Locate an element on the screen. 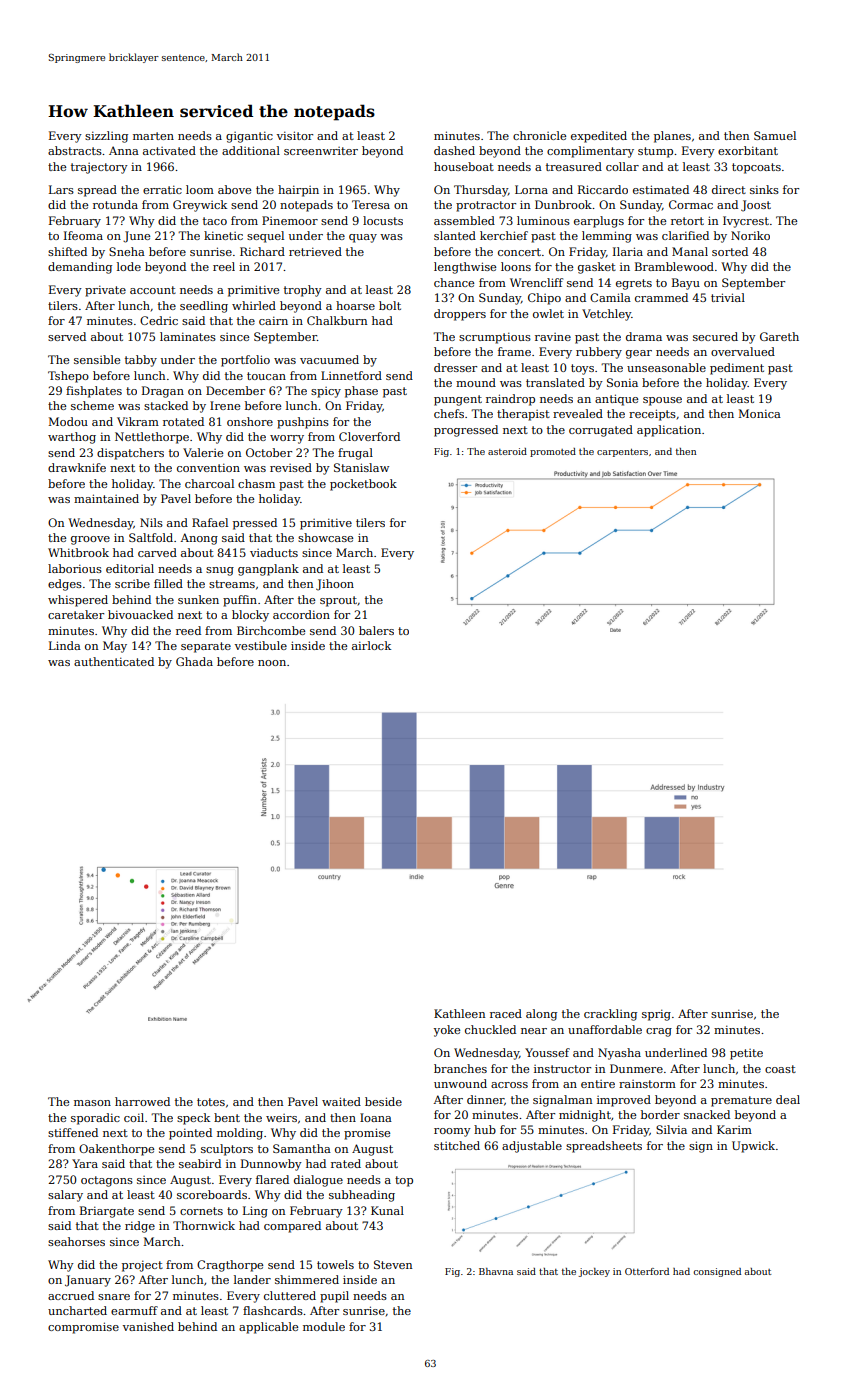  corrugated is located at coordinates (601, 431).
